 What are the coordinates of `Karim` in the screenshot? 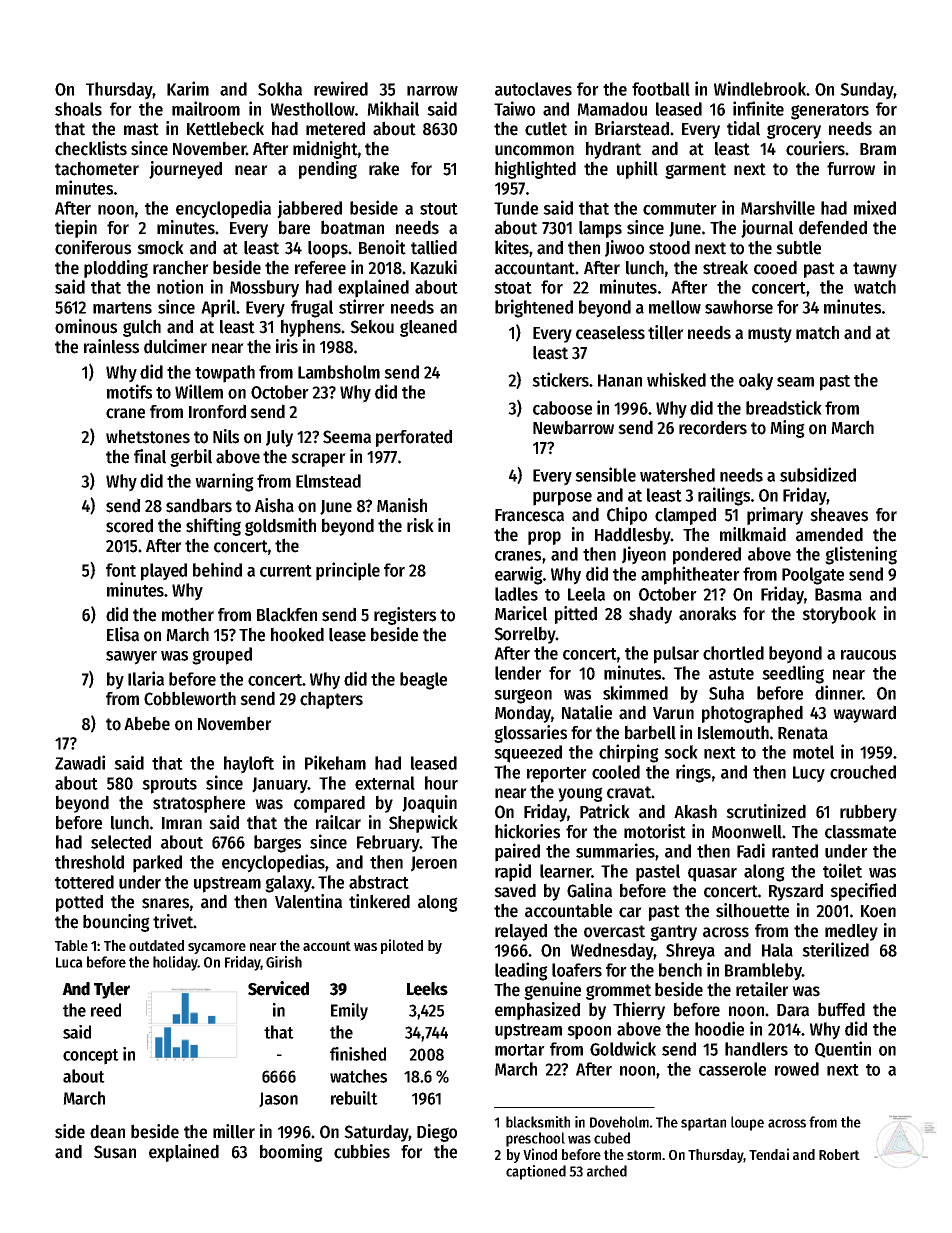 It's located at (188, 88).
